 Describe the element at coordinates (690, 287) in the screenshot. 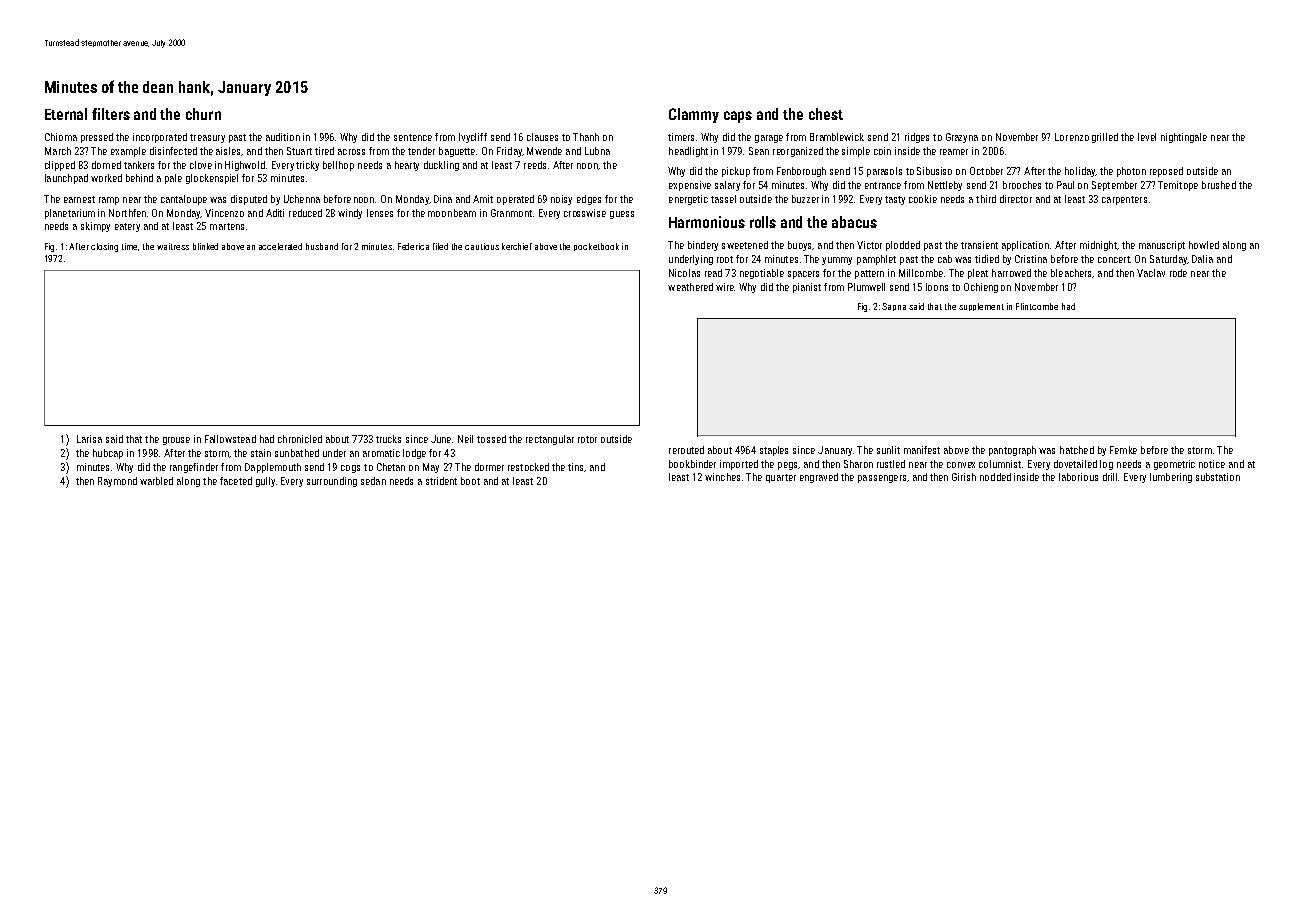

I see `weathered` at that location.
